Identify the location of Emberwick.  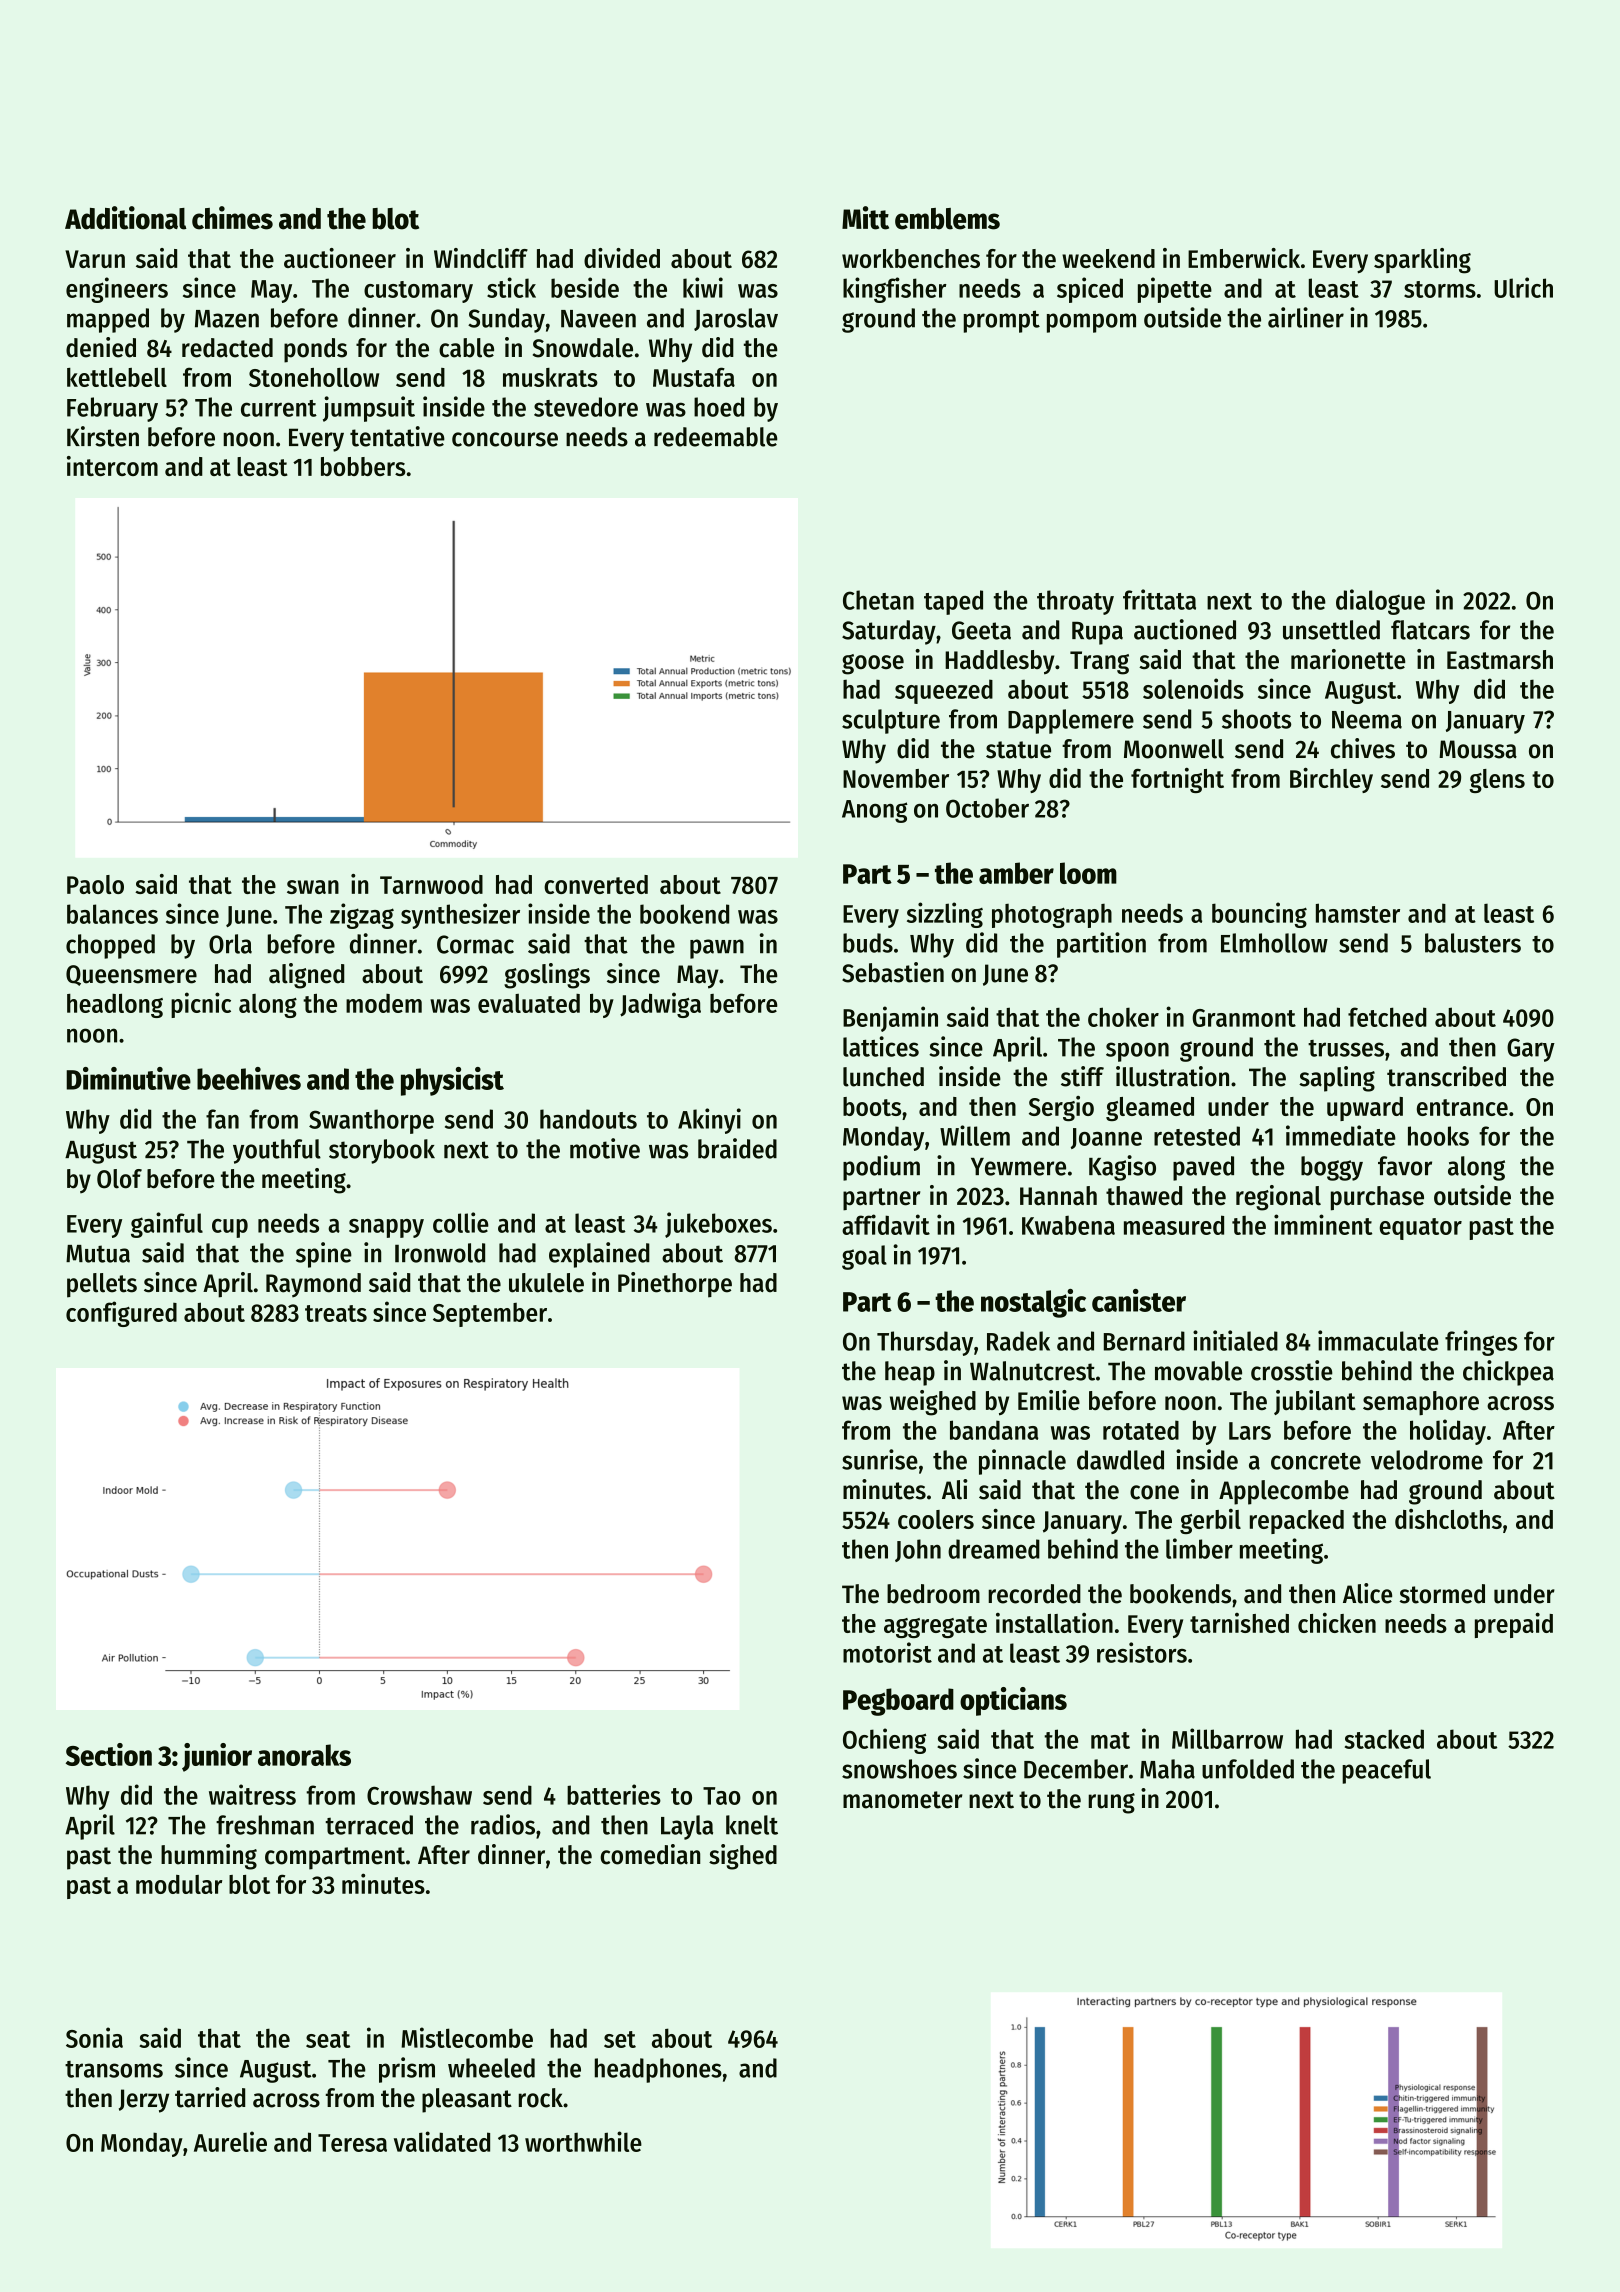
(1244, 258).
